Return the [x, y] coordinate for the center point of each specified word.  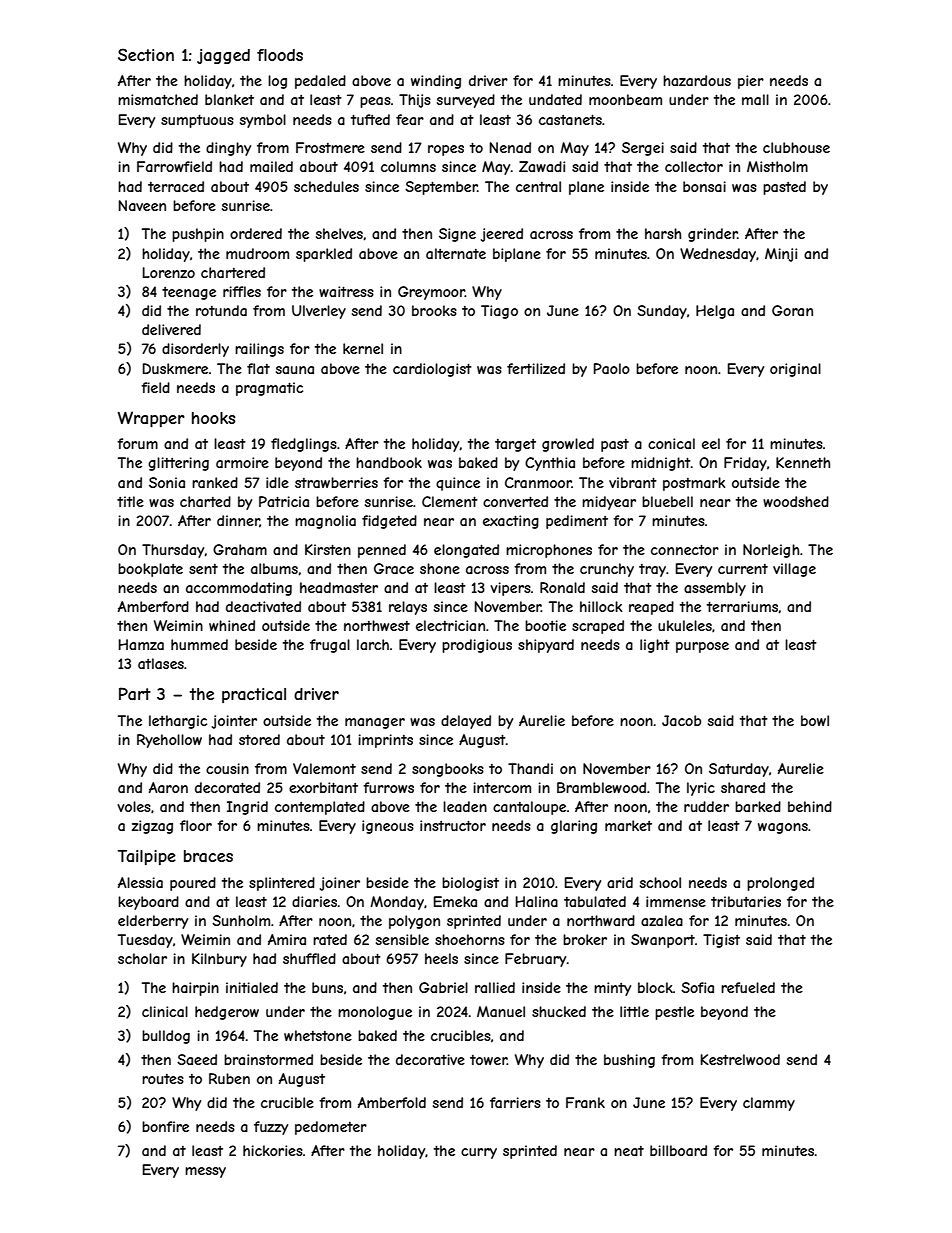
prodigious [477, 646]
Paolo [612, 368]
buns [327, 987]
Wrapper [151, 419]
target [515, 445]
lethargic [178, 722]
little [634, 1011]
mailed [271, 166]
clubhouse [796, 147]
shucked [559, 1011]
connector [685, 549]
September [441, 188]
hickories [273, 1150]
